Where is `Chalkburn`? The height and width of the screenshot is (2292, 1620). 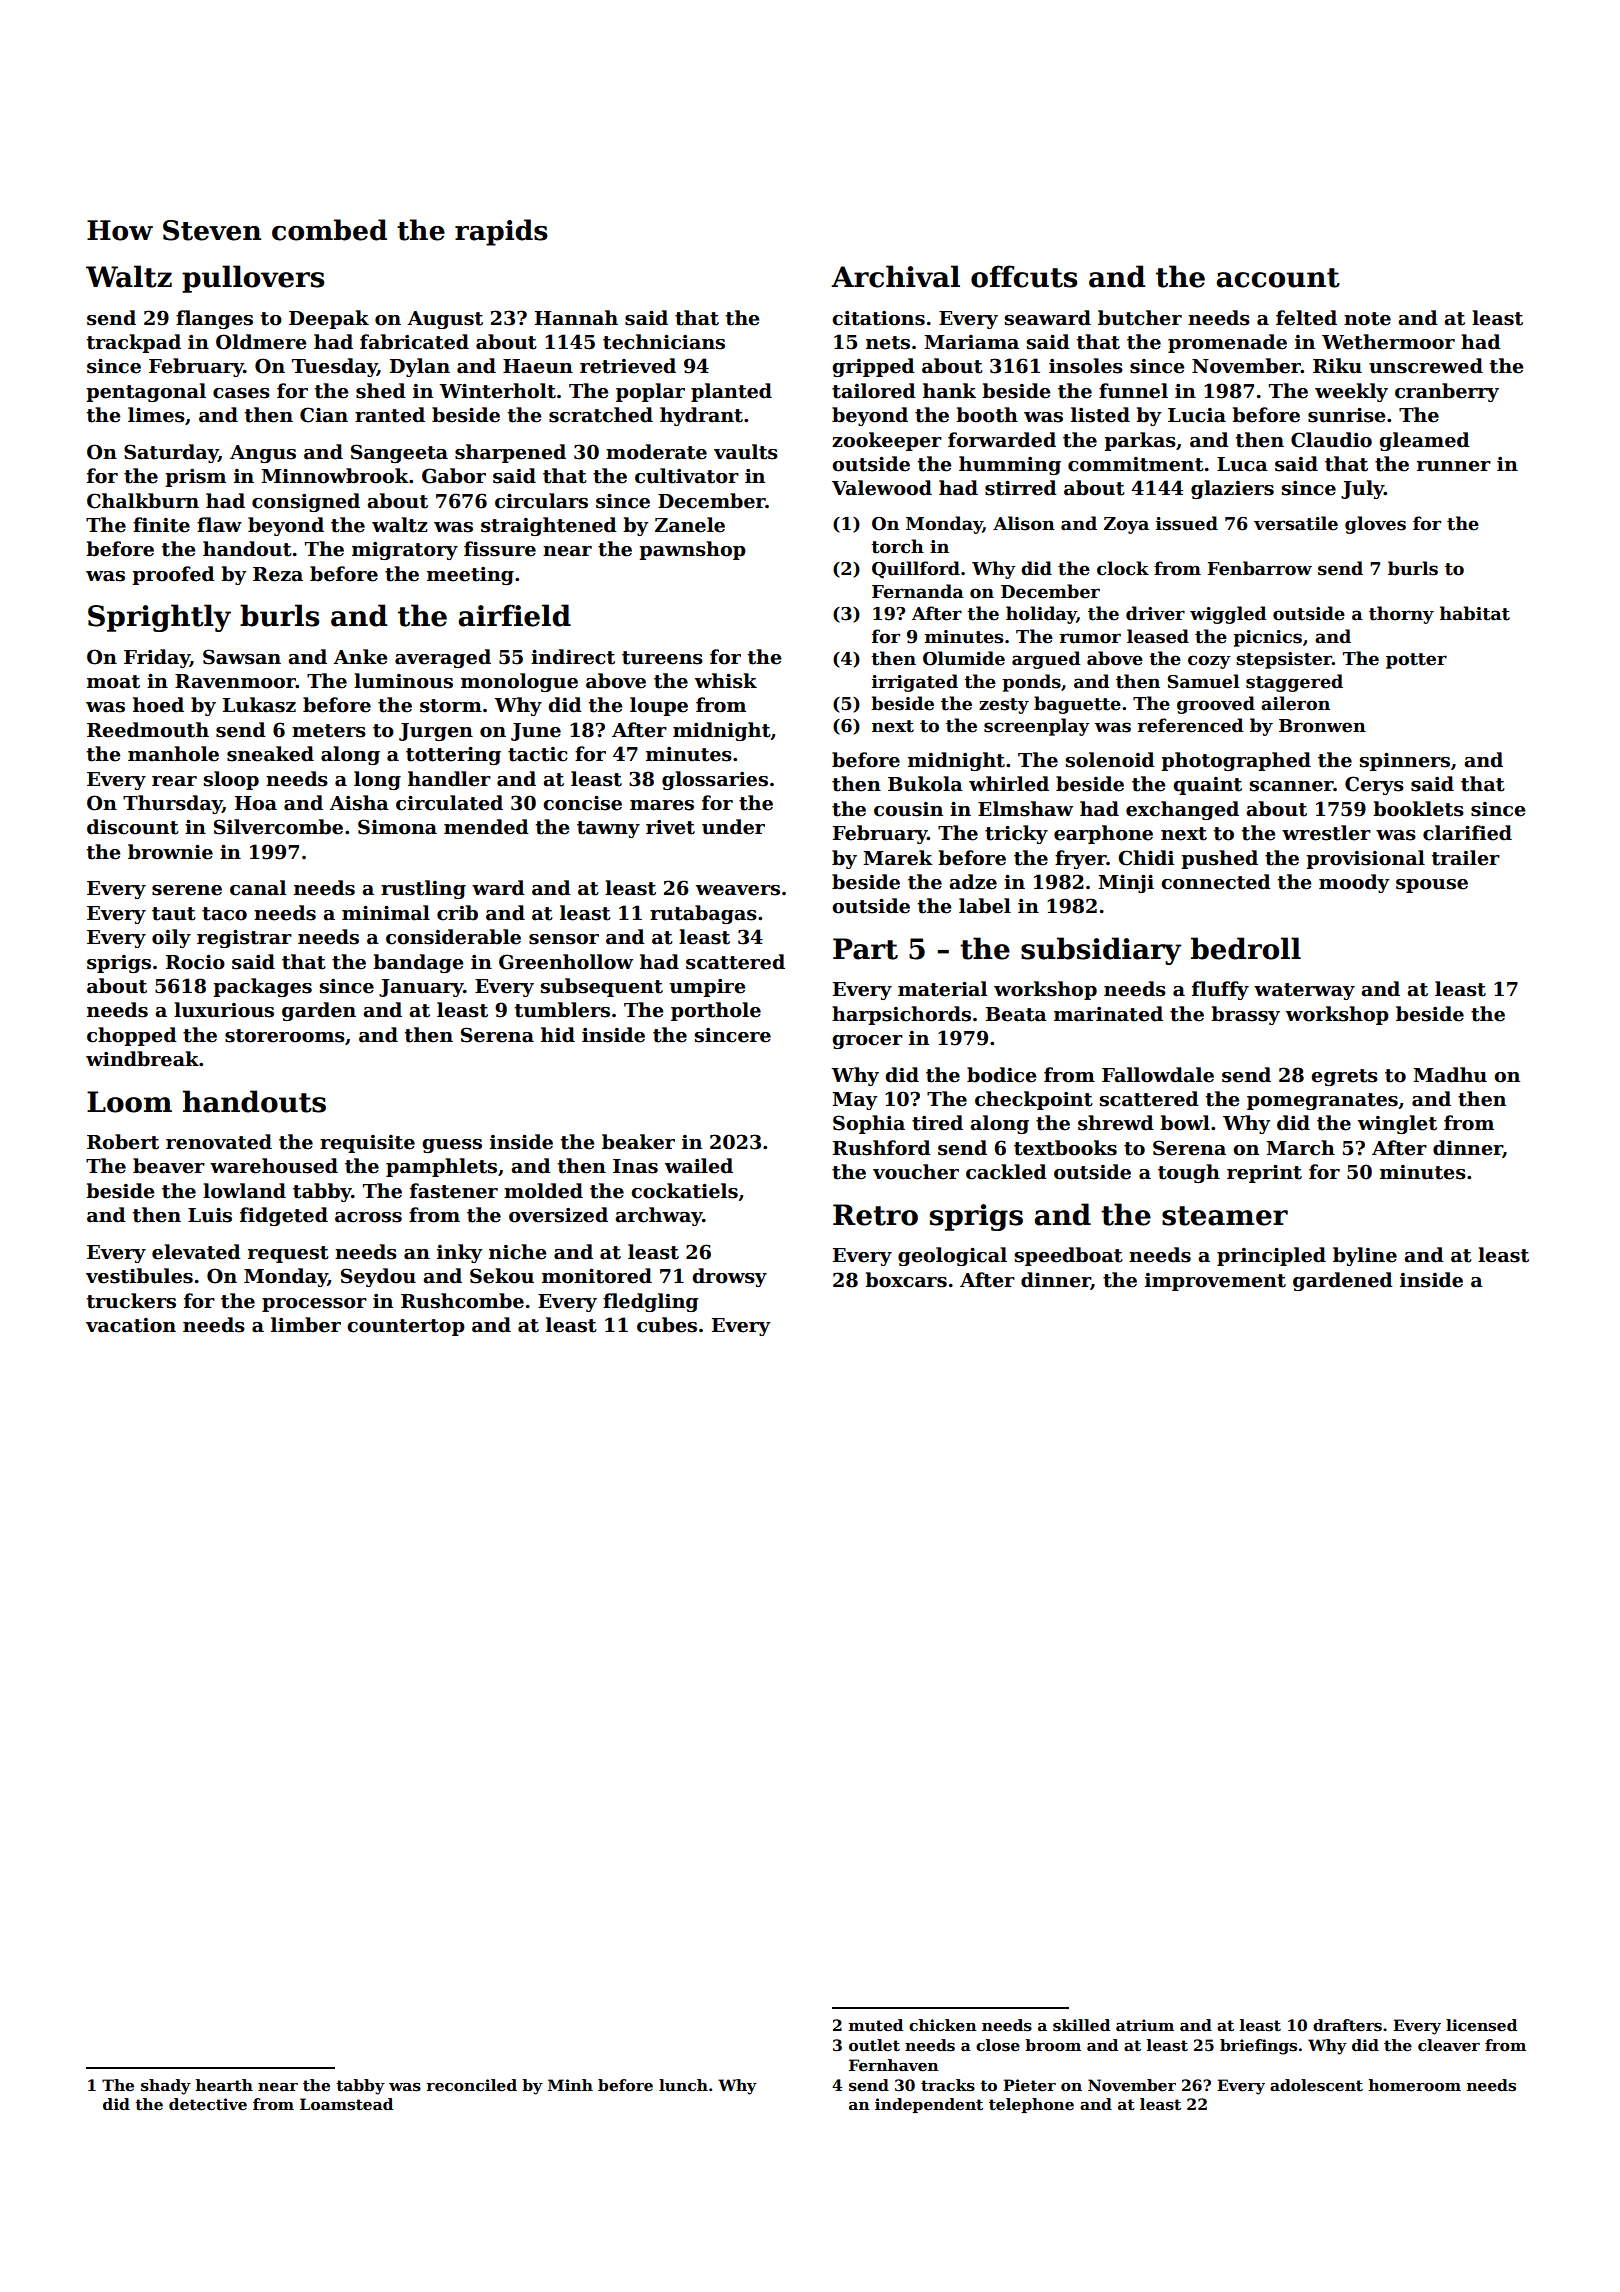 Chalkburn is located at coordinates (143, 501).
